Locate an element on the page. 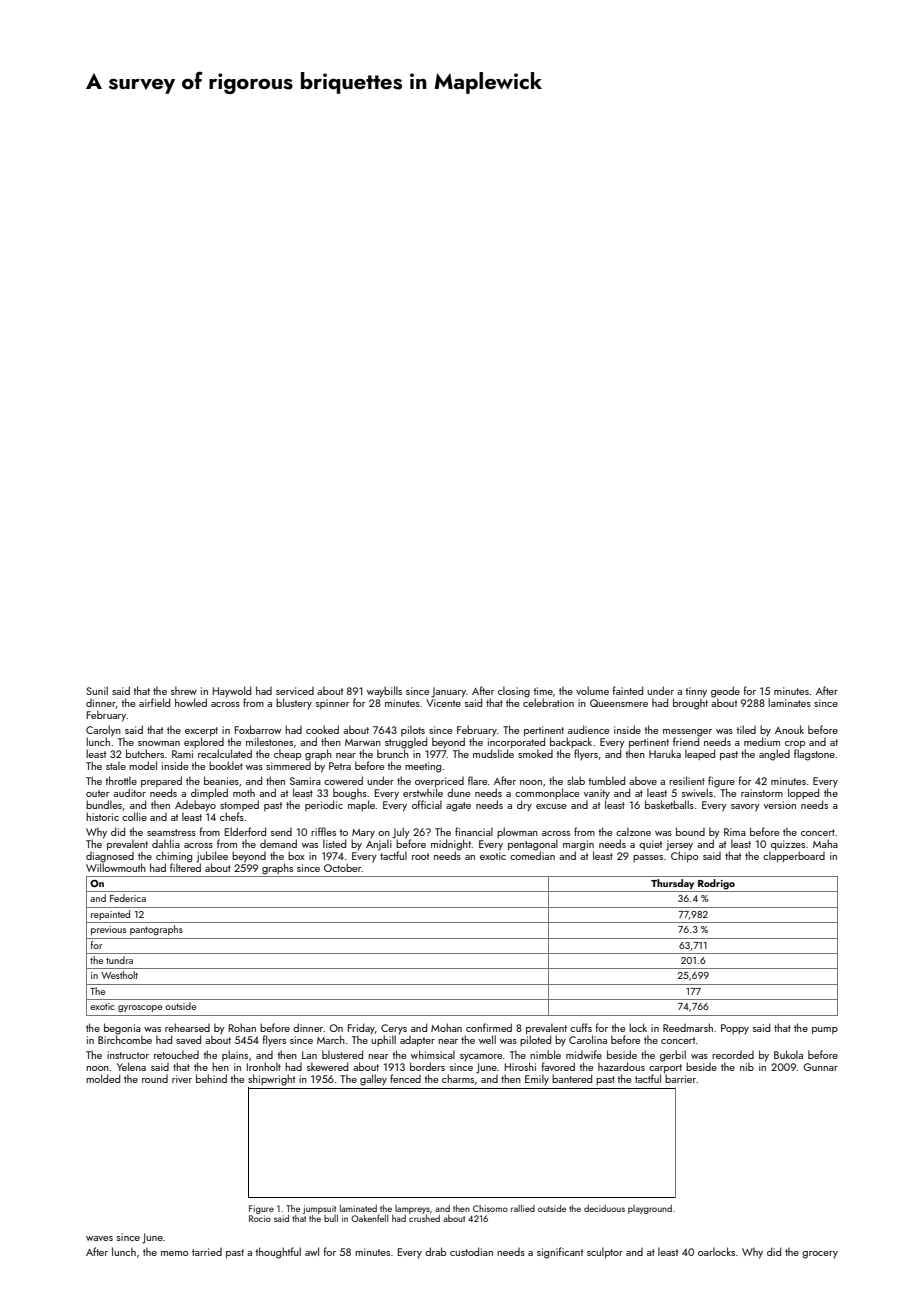 The image size is (924, 1308). charms is located at coordinates (458, 1078).
